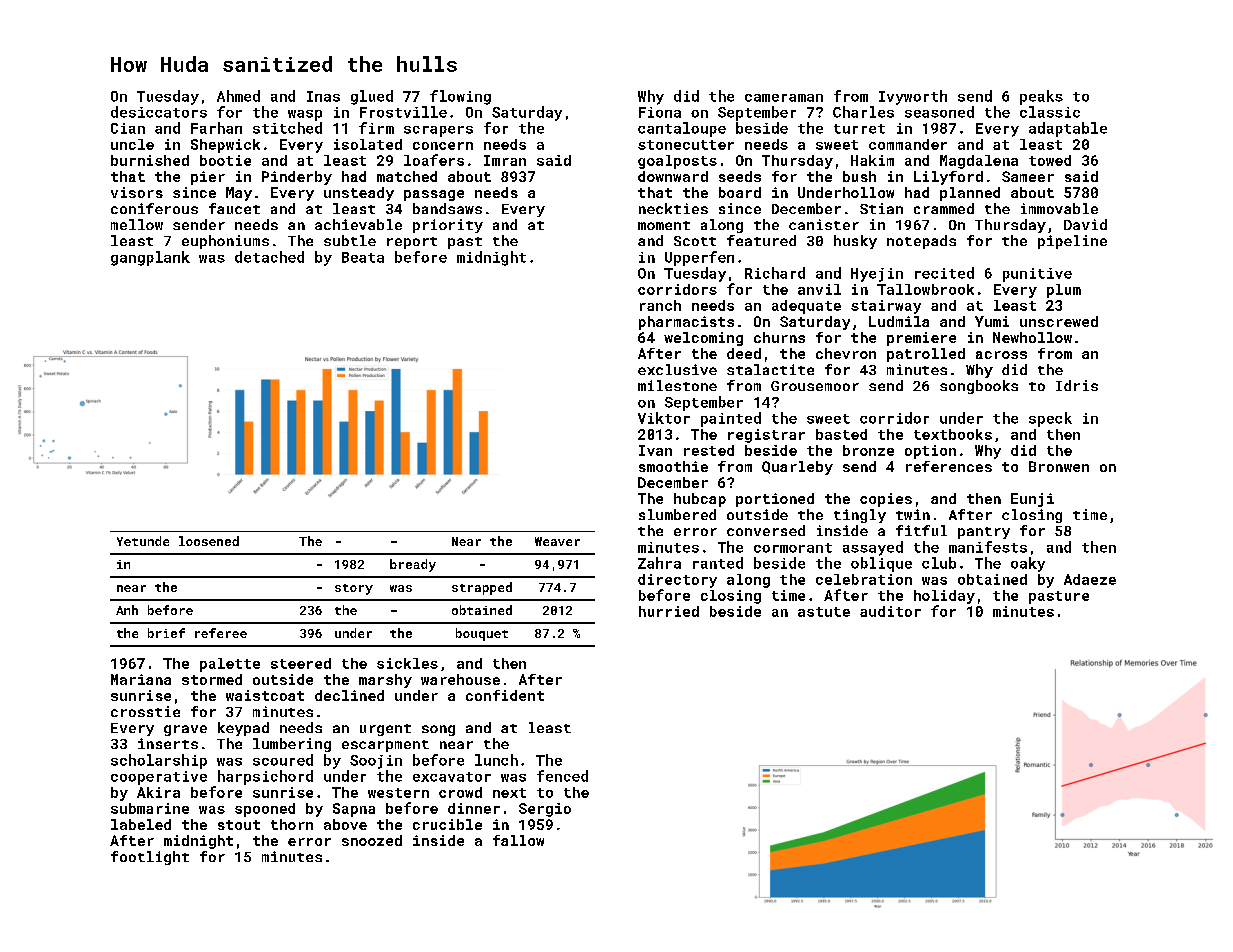  Describe the element at coordinates (545, 810) in the screenshot. I see `Sergio` at that location.
